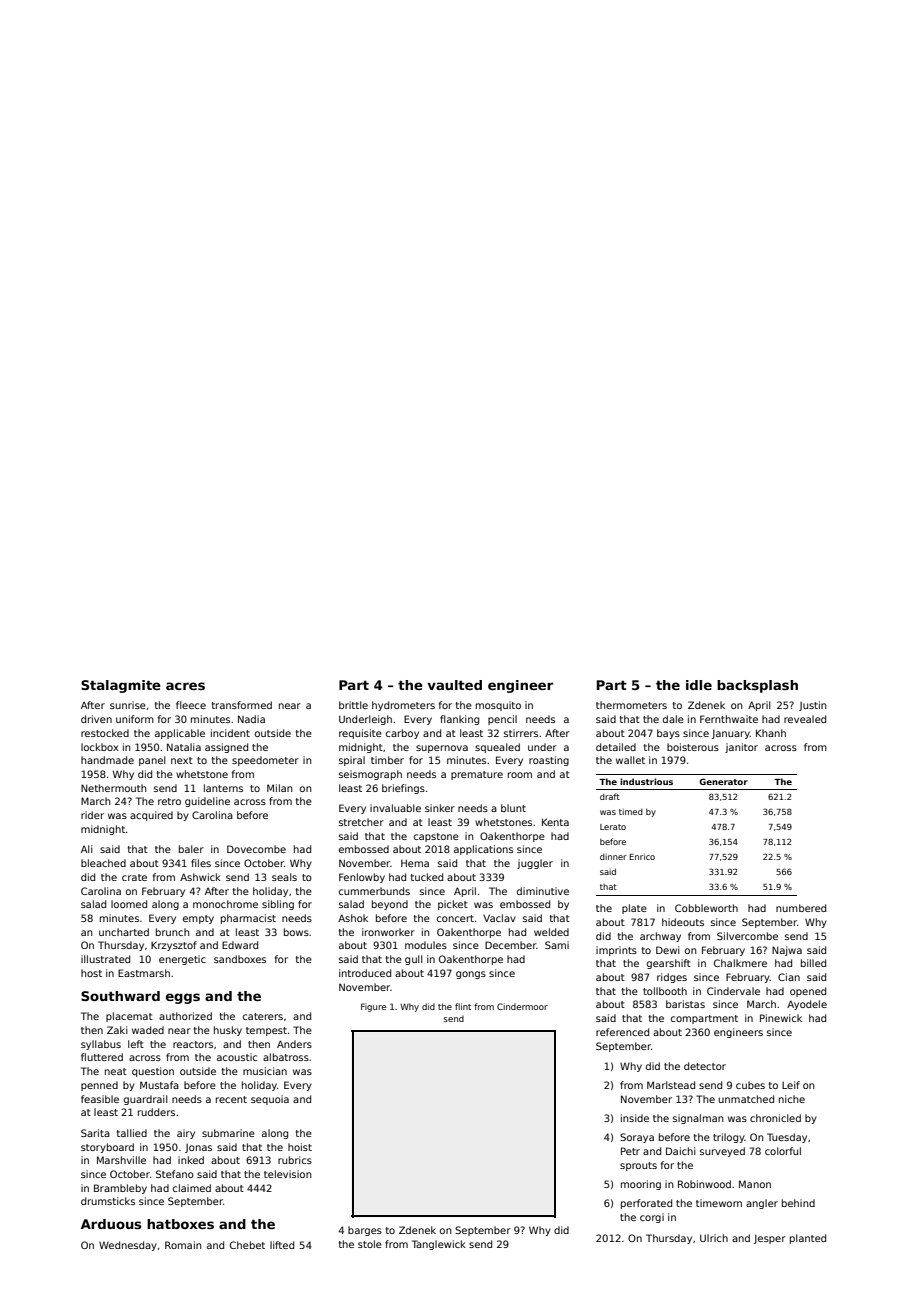 This image has width=908, height=1316. Describe the element at coordinates (185, 686) in the image. I see `acres` at that location.
